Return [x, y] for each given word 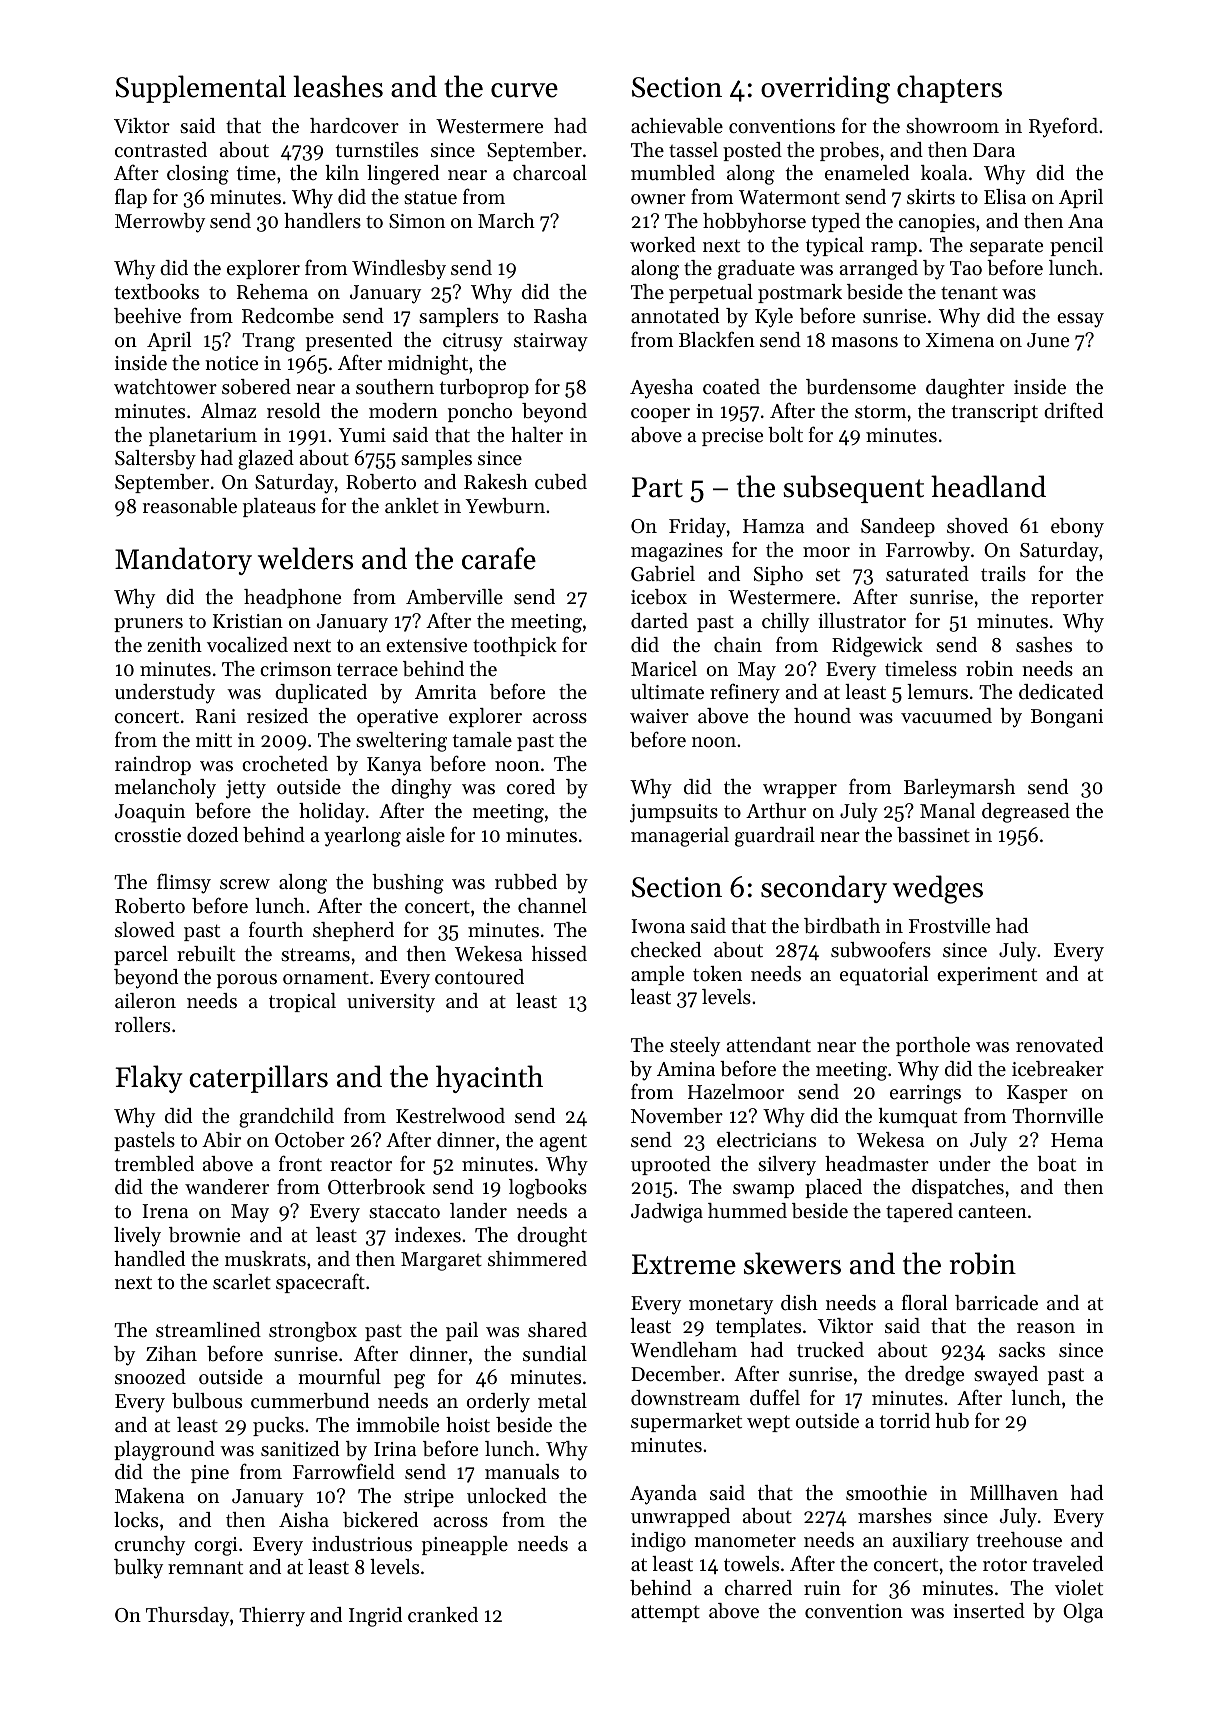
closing [198, 175]
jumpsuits [674, 813]
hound [822, 715]
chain [738, 644]
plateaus [279, 507]
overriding [825, 89]
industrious [362, 1544]
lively [137, 1237]
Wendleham [683, 1350]
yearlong [362, 837]
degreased [1026, 813]
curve [524, 90]
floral [924, 1302]
